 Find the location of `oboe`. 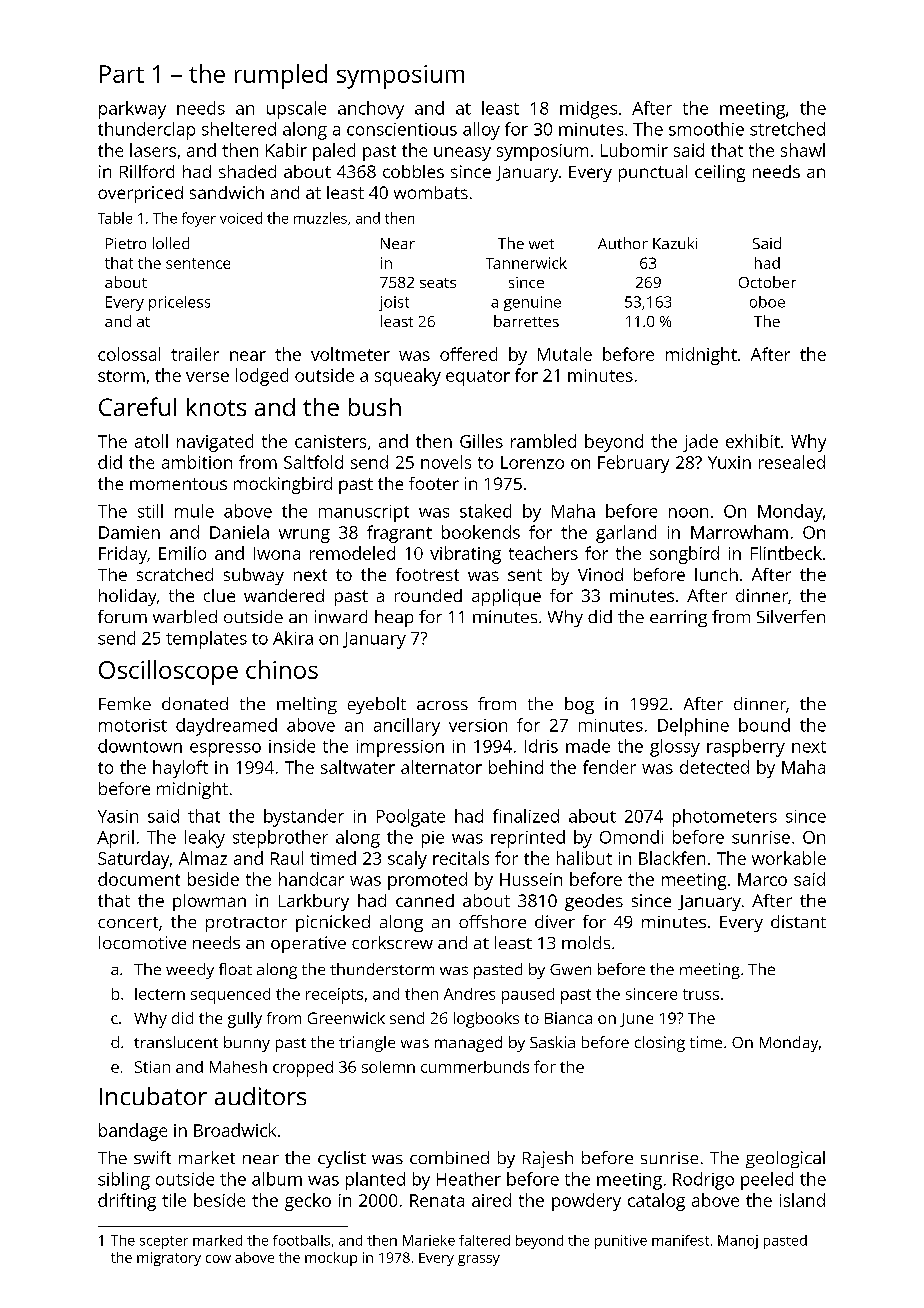

oboe is located at coordinates (767, 302).
